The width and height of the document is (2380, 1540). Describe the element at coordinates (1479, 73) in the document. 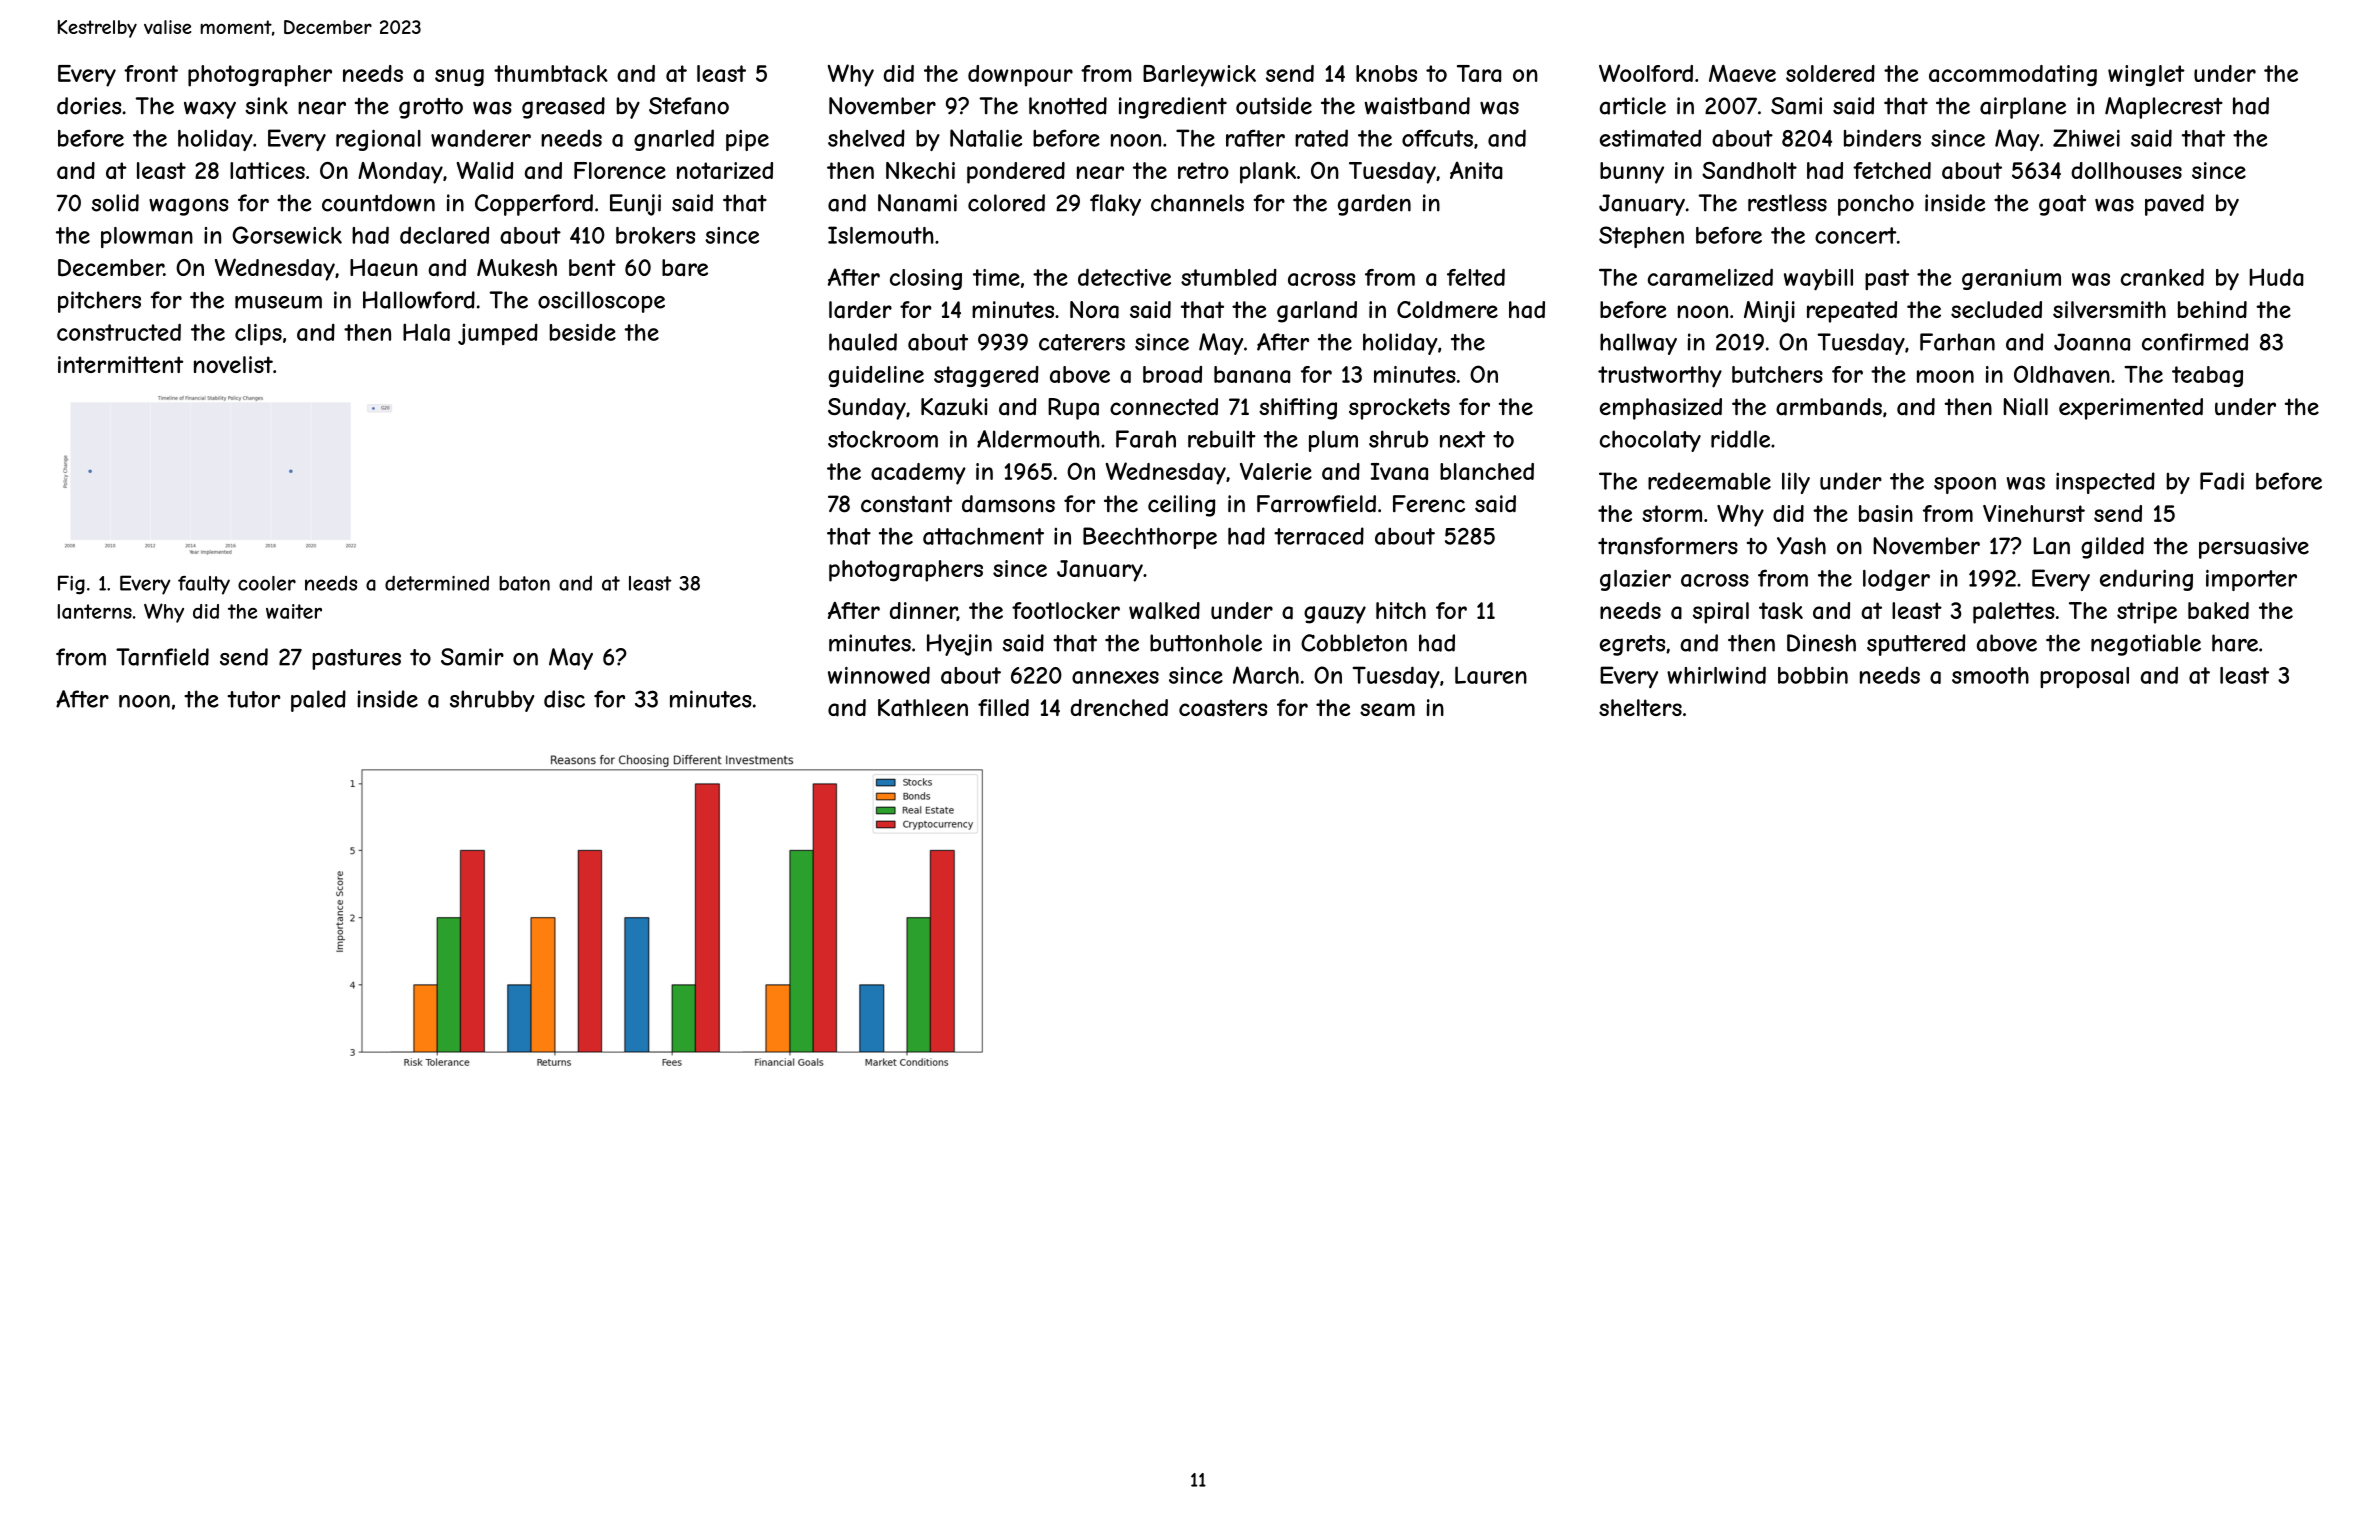

I see `Tara` at that location.
